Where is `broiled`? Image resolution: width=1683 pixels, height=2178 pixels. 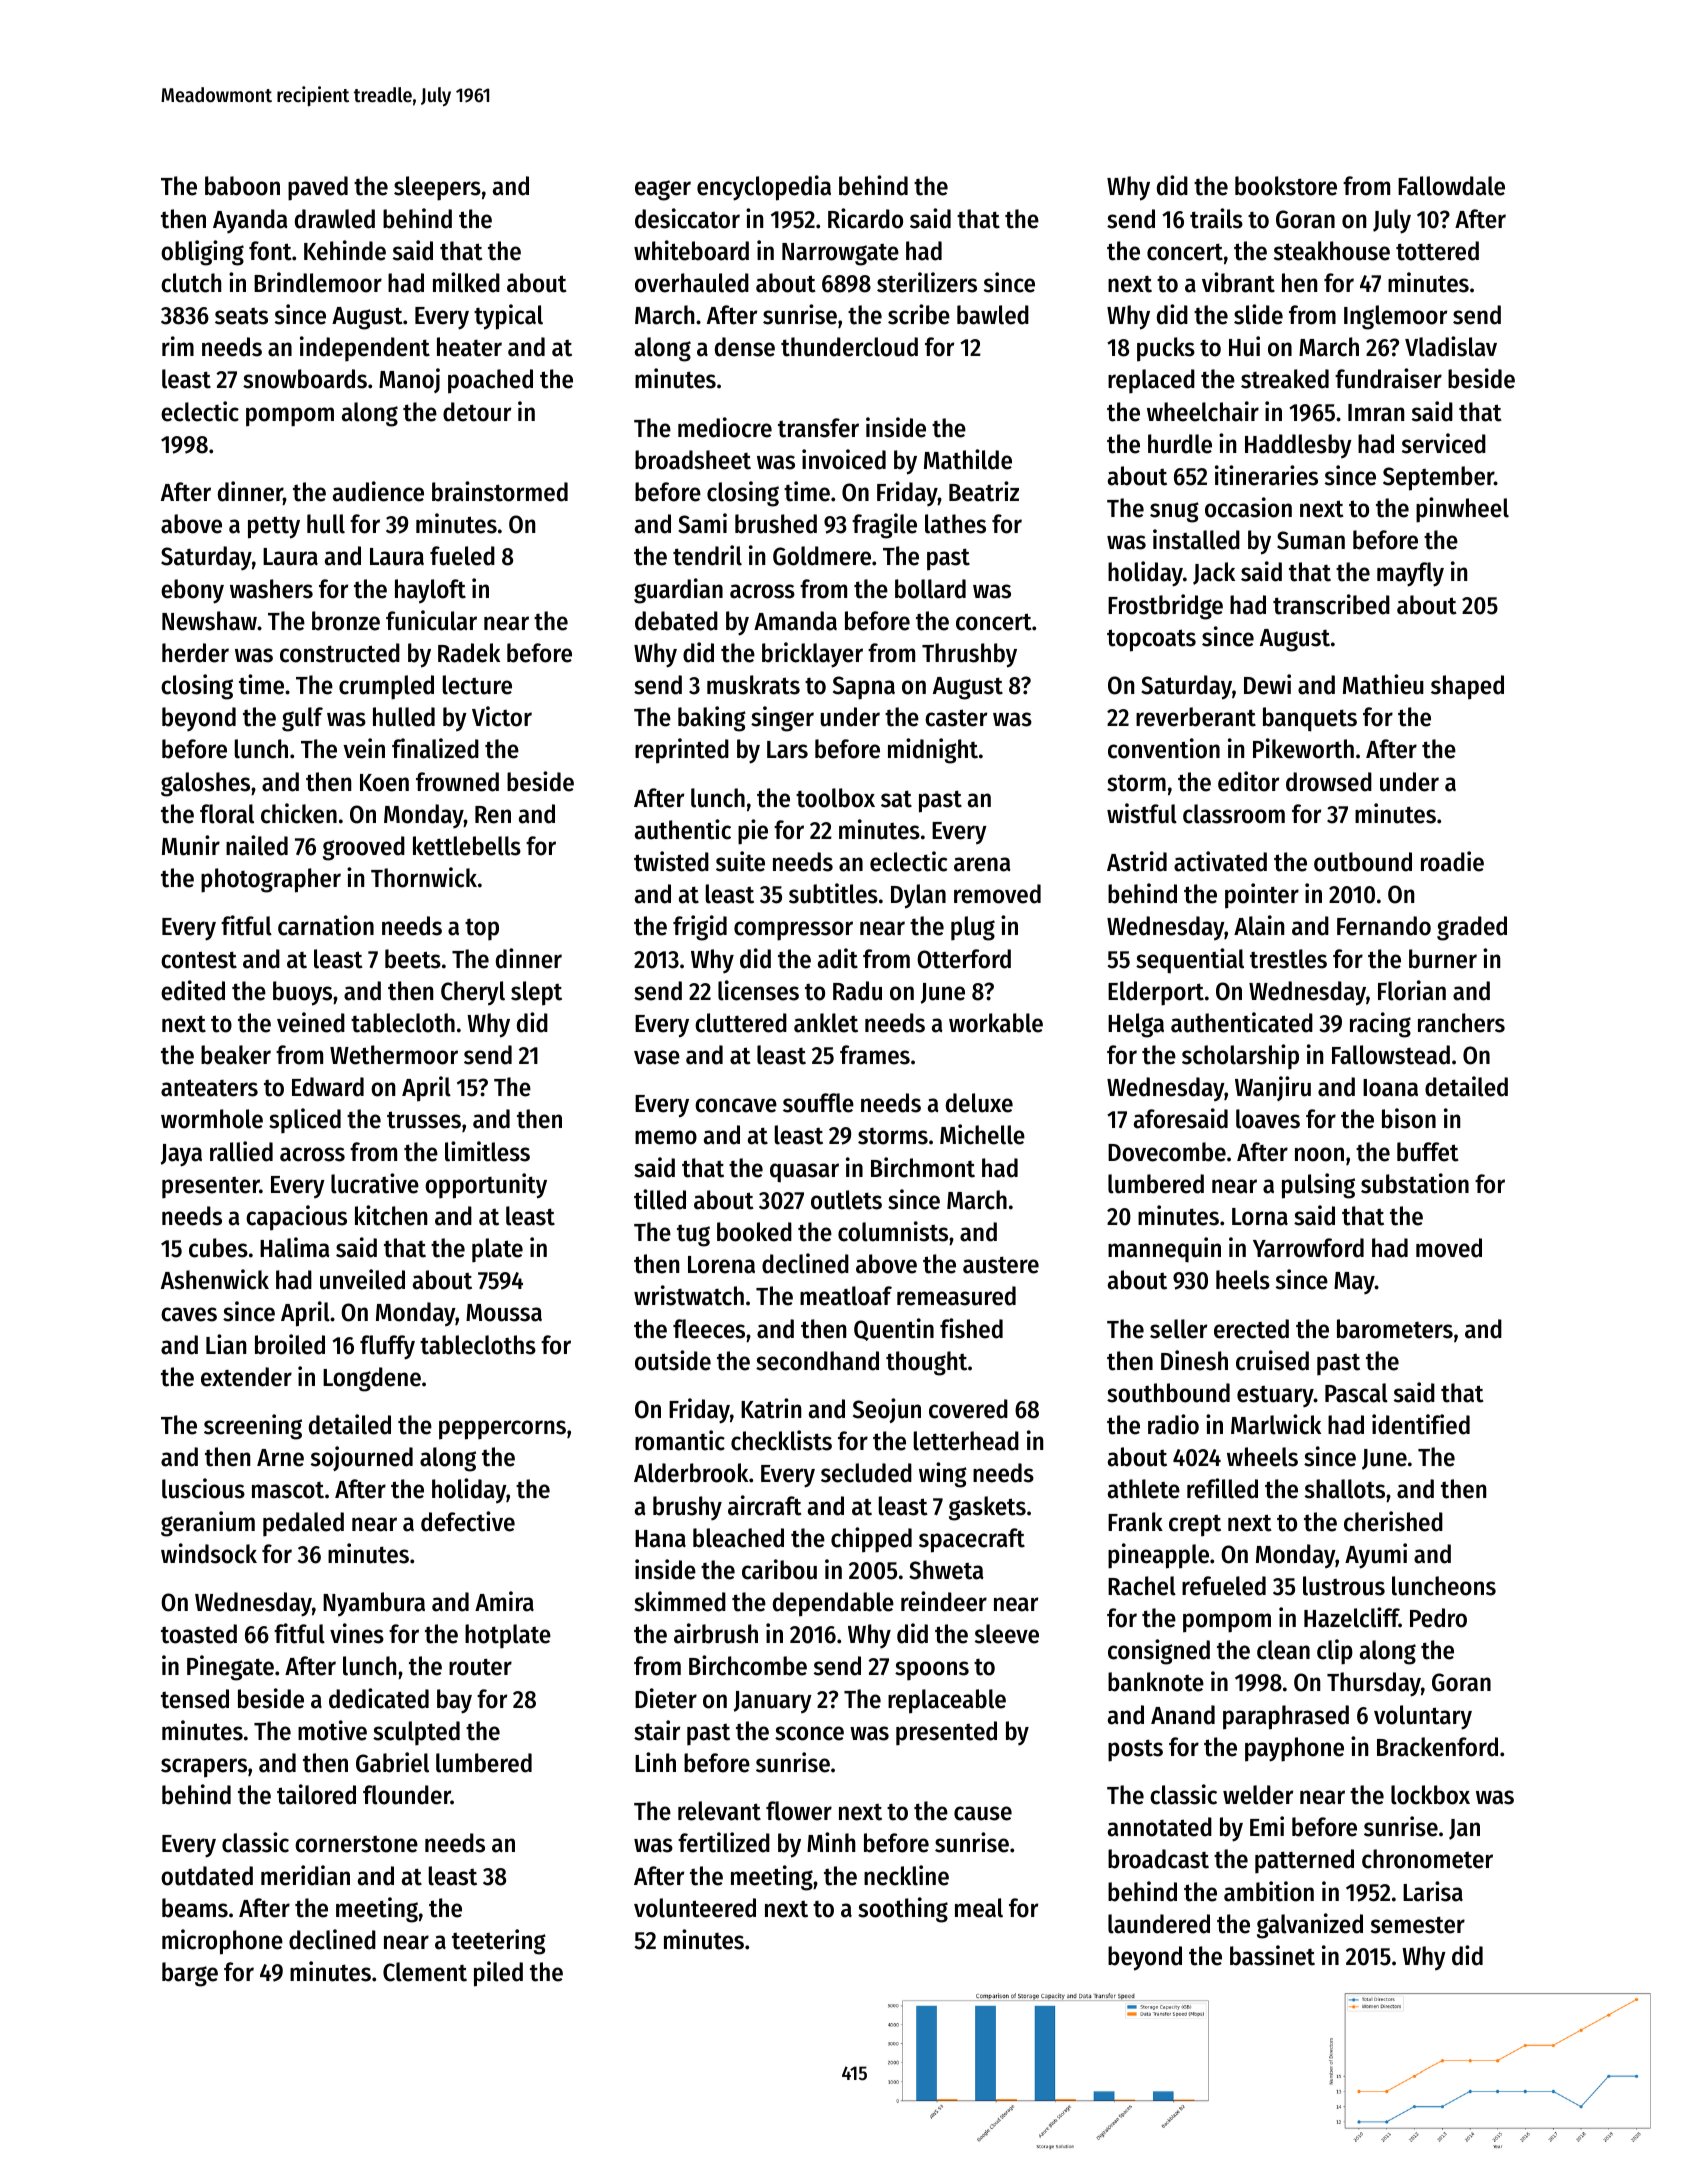
broiled is located at coordinates (290, 1344).
